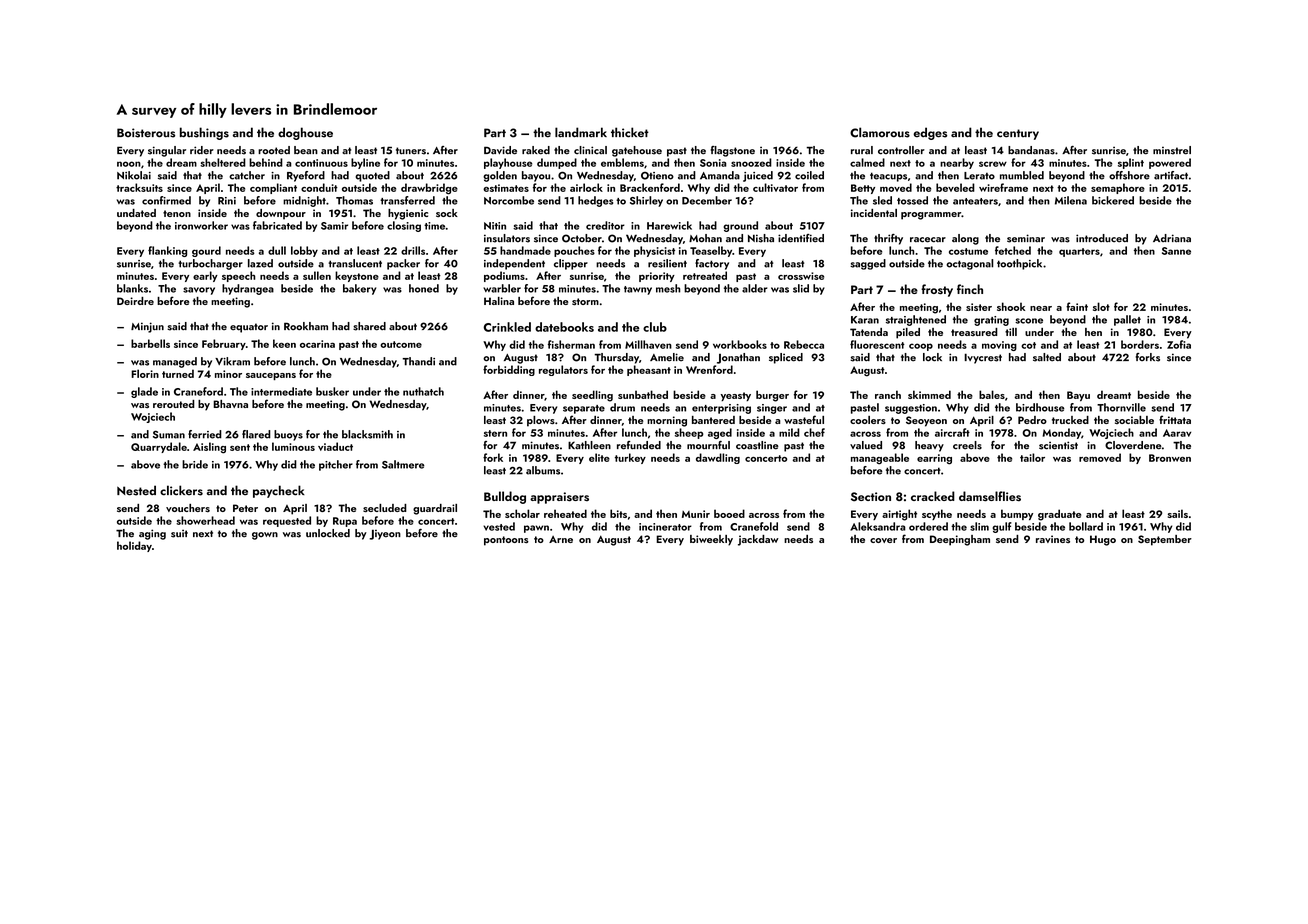 This image has height=924, width=1308. I want to click on Section, so click(871, 497).
